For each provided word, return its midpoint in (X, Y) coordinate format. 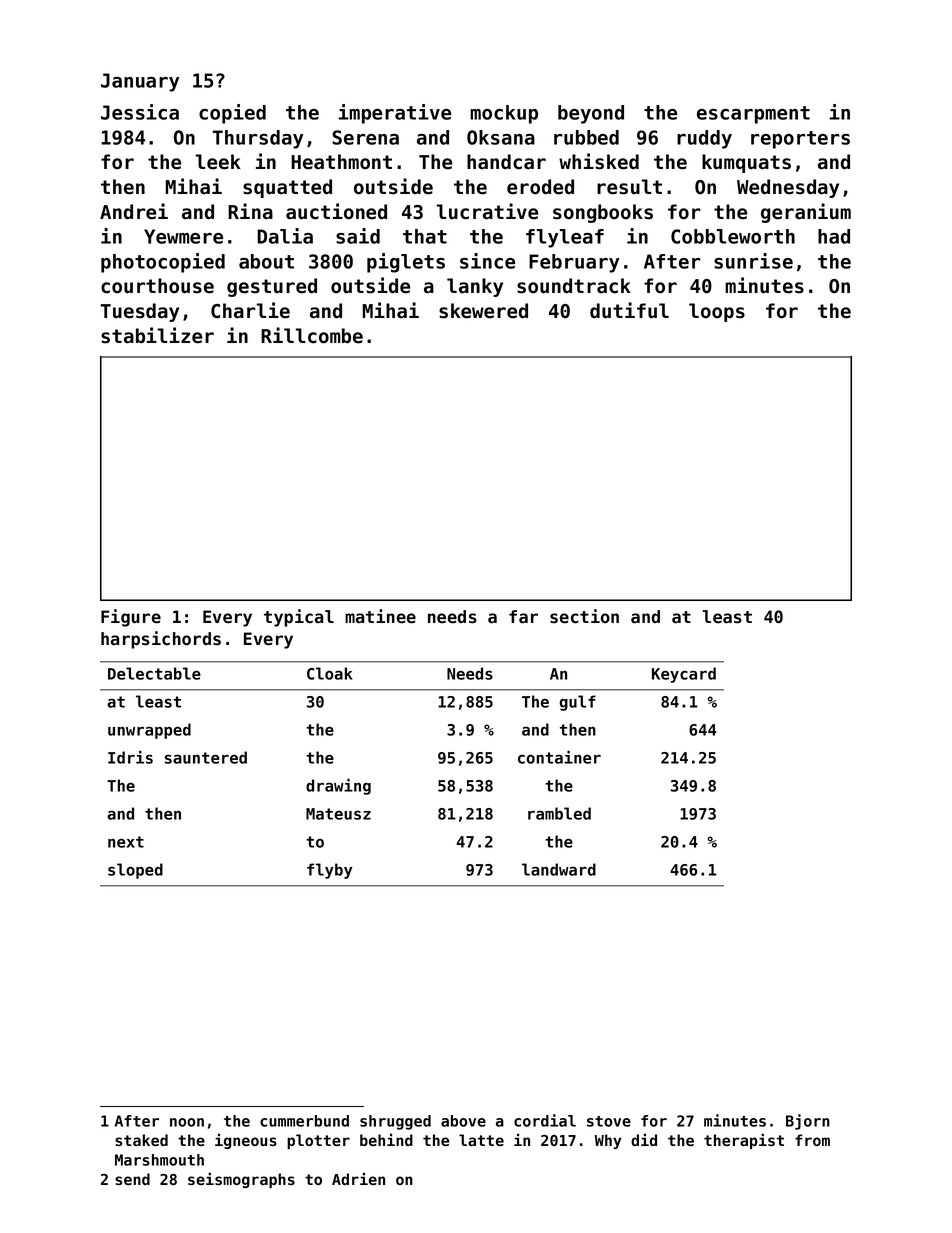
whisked (599, 161)
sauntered (206, 757)
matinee (380, 616)
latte (481, 1140)
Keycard (684, 675)
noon (187, 1122)
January (140, 82)
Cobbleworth (733, 236)
